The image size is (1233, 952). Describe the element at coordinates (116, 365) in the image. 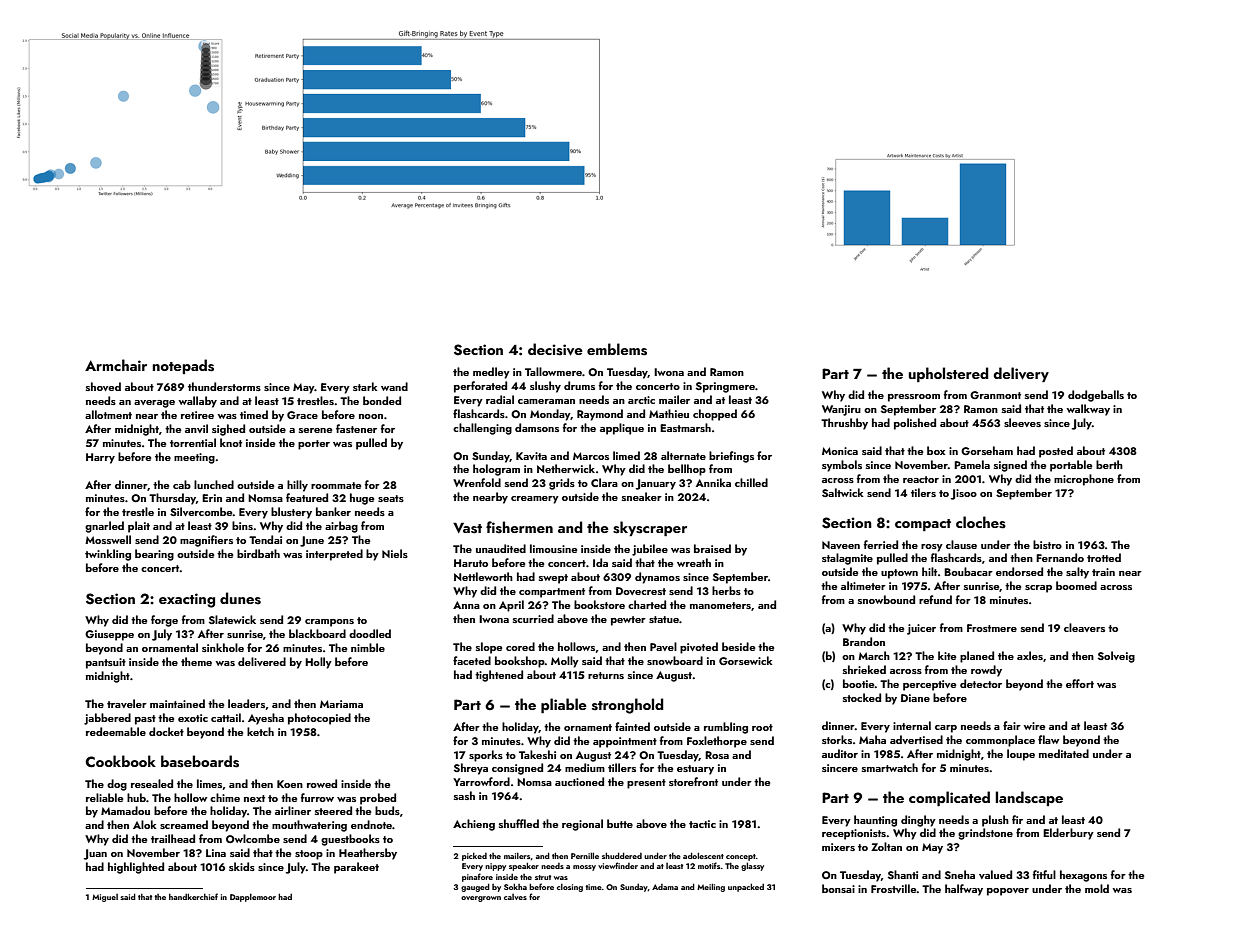

I see `Armchair` at that location.
